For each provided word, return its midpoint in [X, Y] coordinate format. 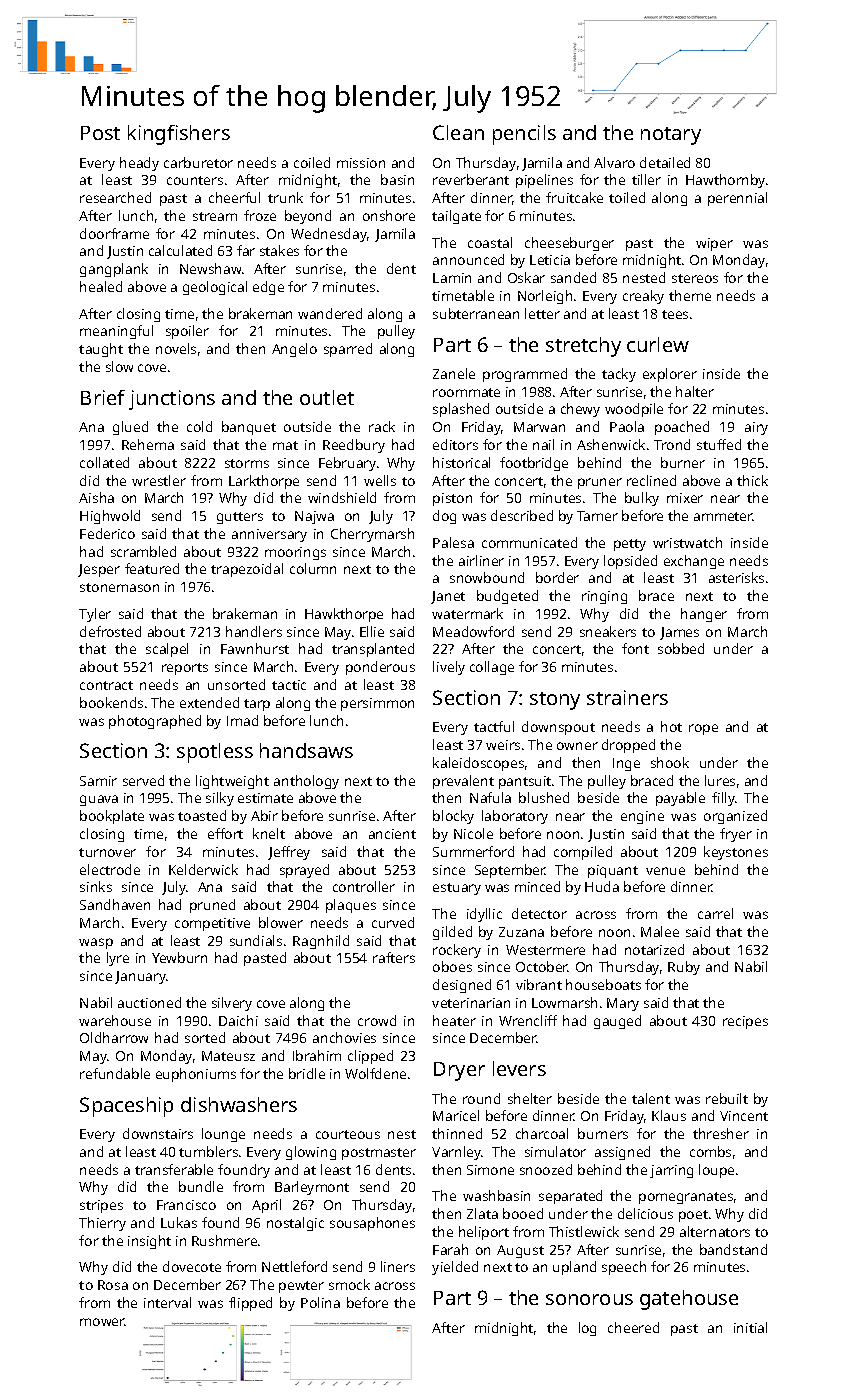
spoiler [187, 332]
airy [756, 428]
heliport [484, 1233]
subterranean [476, 313]
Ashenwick [611, 444]
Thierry [102, 1224]
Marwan [539, 427]
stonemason [119, 587]
